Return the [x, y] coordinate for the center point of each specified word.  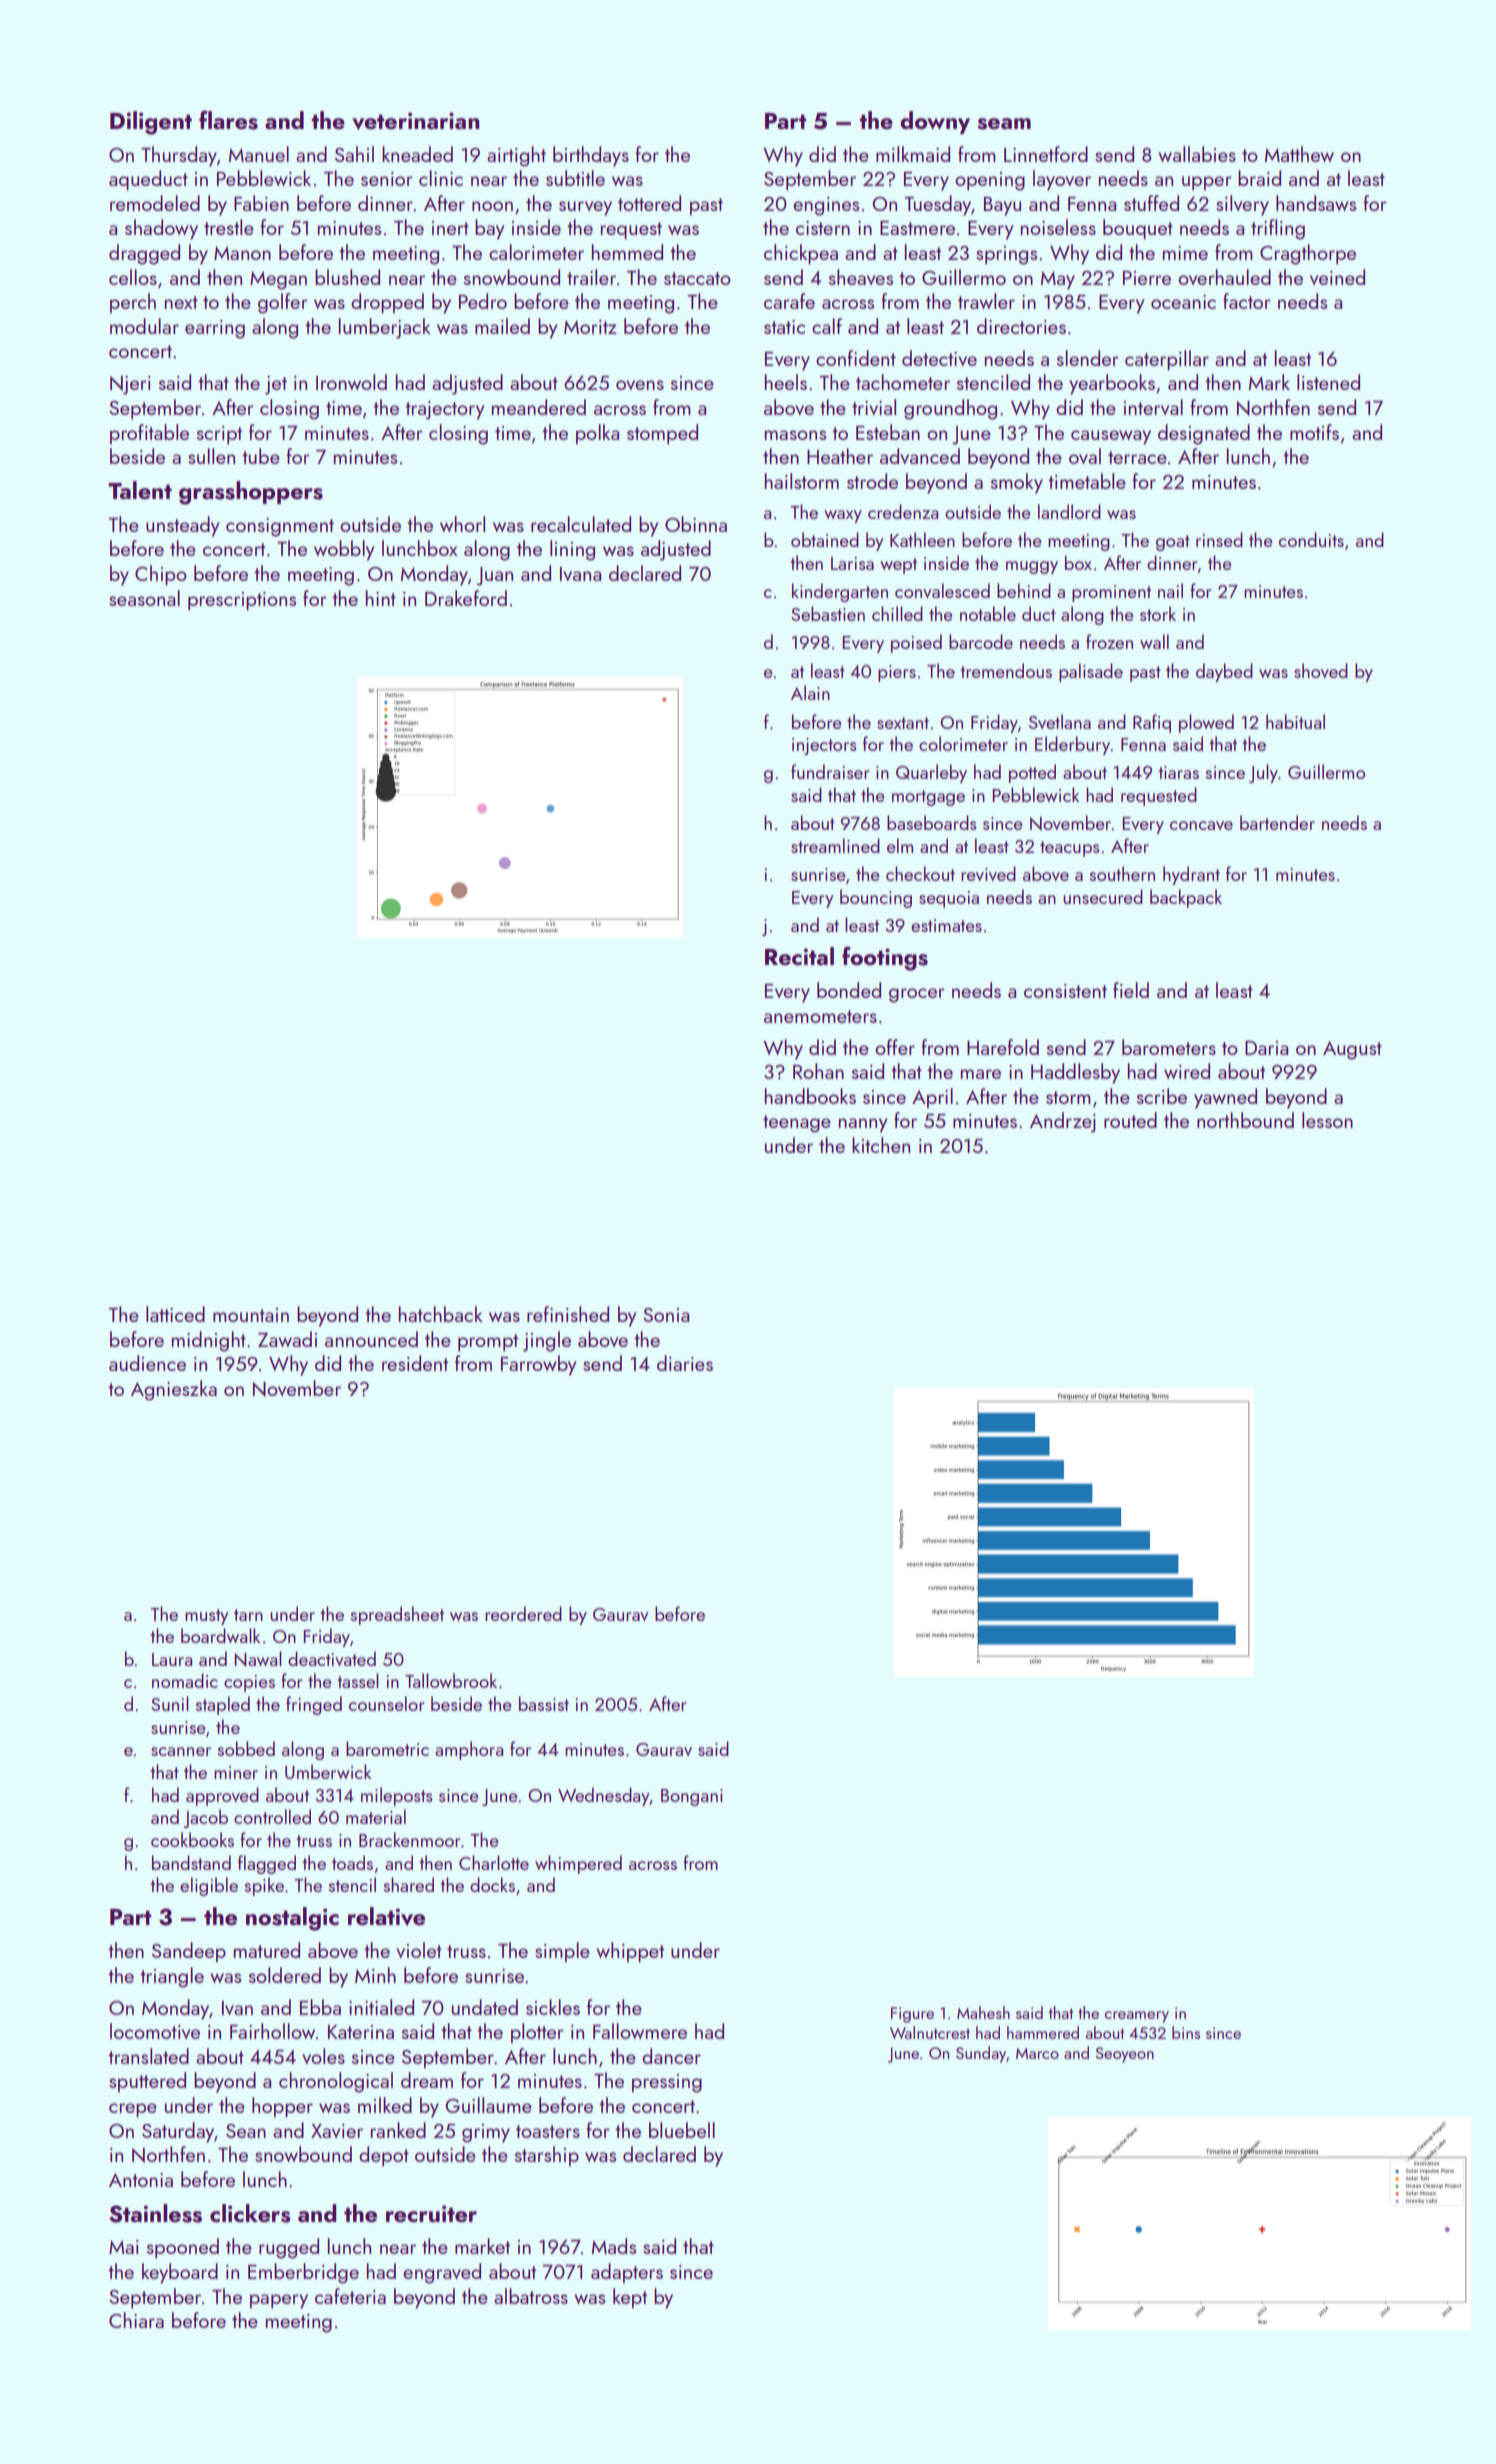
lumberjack [384, 328]
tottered [649, 203]
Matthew [1299, 154]
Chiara [136, 2320]
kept [630, 2298]
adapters [627, 2273]
